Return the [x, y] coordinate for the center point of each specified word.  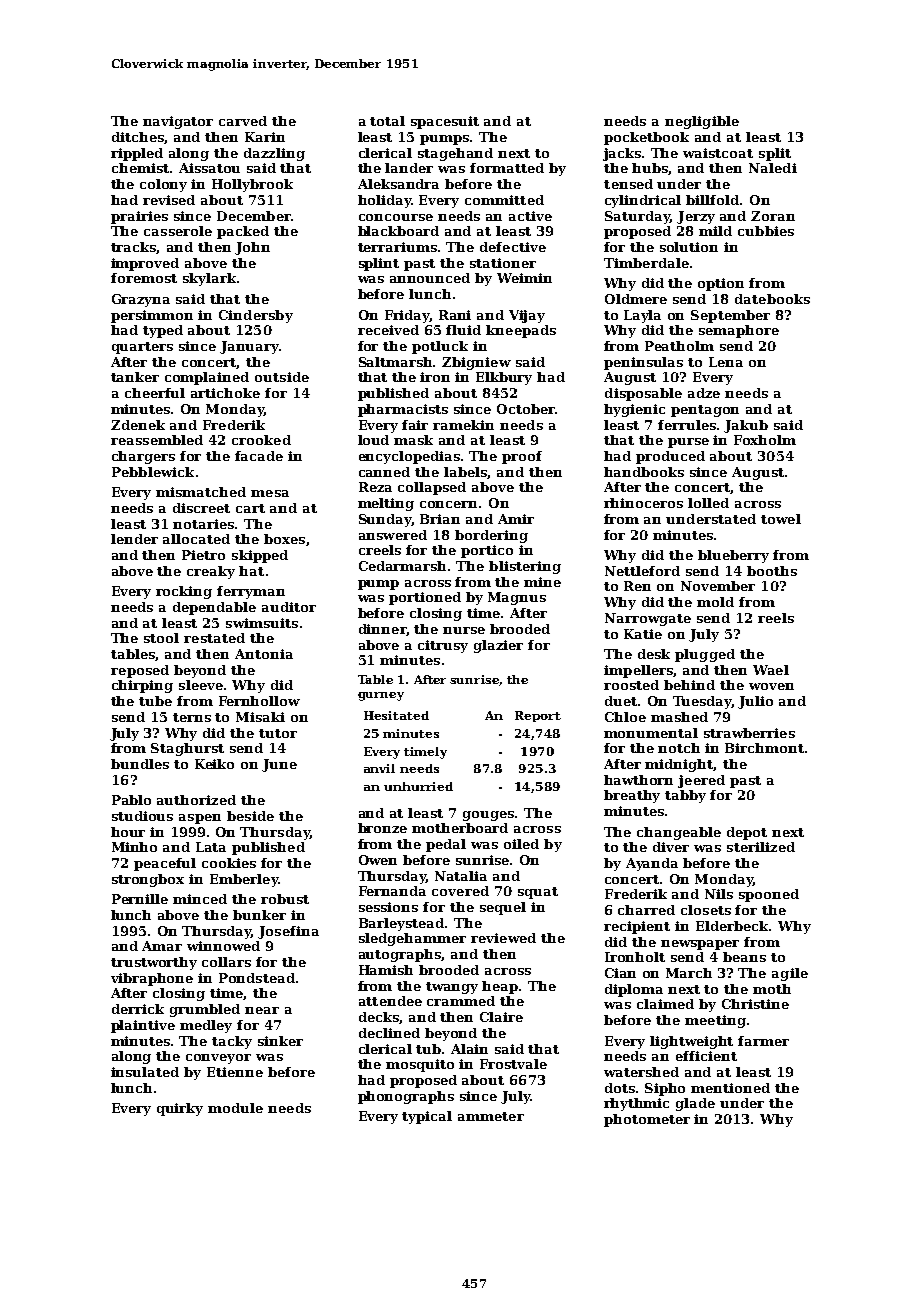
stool [161, 638]
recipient [637, 927]
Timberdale [646, 263]
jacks [623, 154]
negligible [702, 122]
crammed [461, 1001]
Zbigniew [476, 363]
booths [772, 571]
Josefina [288, 932]
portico [487, 551]
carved [243, 121]
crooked [261, 440]
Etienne [235, 1072]
